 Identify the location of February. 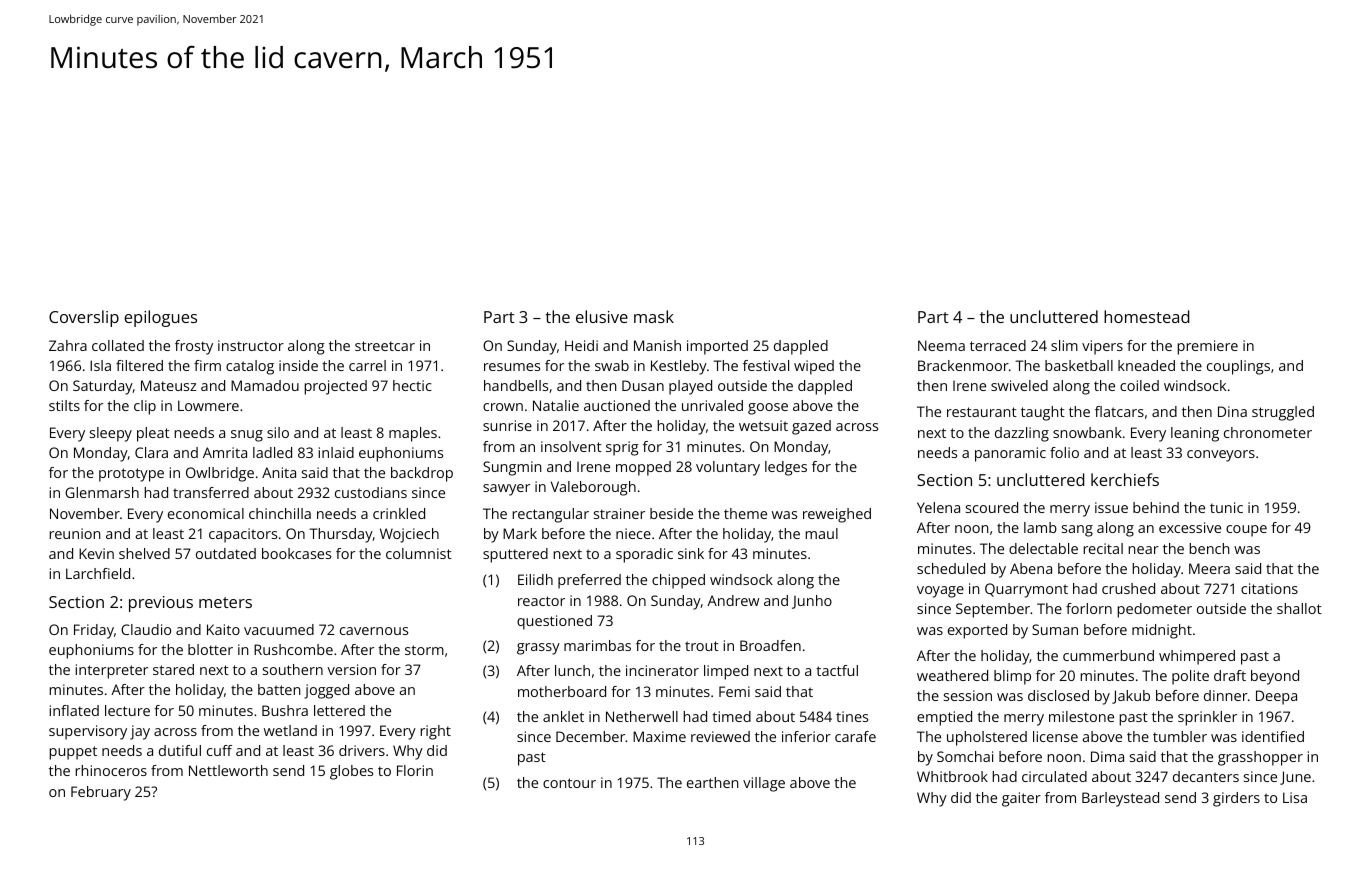
(101, 793).
